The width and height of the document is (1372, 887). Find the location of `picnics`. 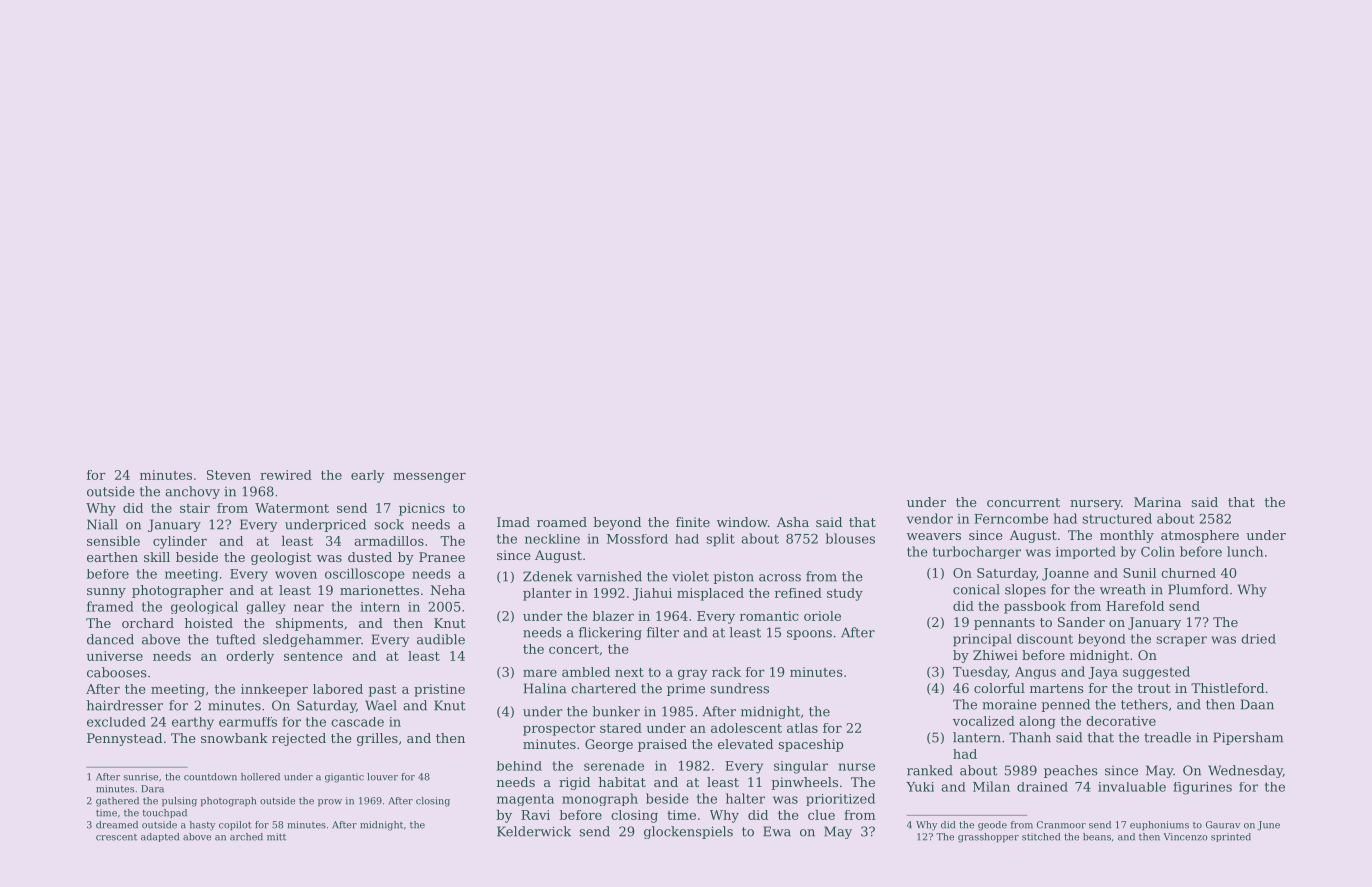

picnics is located at coordinates (422, 509).
